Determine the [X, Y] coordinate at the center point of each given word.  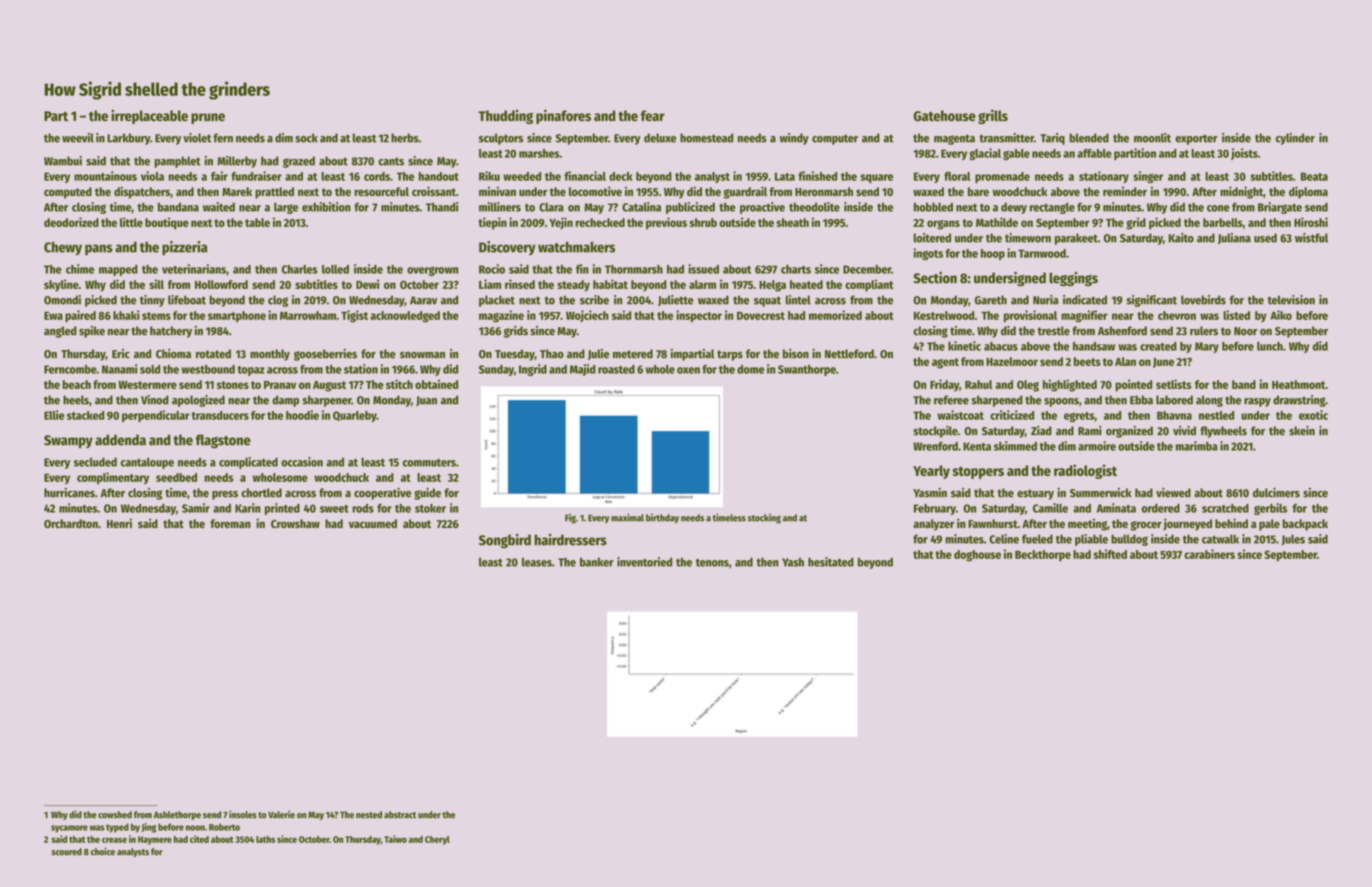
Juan [426, 401]
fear [652, 116]
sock [306, 138]
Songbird [505, 541]
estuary [1035, 494]
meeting [1087, 524]
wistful [1311, 238]
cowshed [115, 815]
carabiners [1209, 554]
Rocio [492, 269]
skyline [61, 285]
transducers [220, 415]
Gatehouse [944, 116]
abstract [400, 815]
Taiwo [395, 839]
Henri [119, 523]
